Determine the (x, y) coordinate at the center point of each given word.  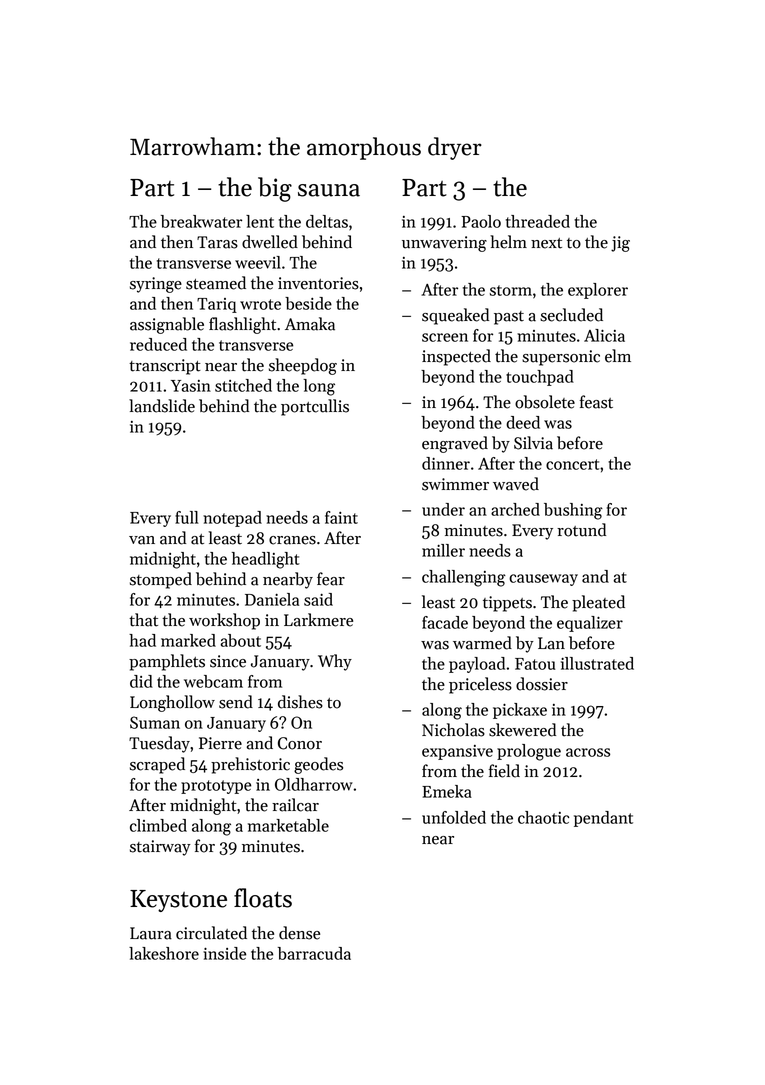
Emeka (447, 791)
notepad (232, 519)
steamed (216, 283)
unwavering (444, 244)
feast (596, 402)
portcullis (315, 407)
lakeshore (164, 953)
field (504, 771)
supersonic (561, 358)
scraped (157, 765)
